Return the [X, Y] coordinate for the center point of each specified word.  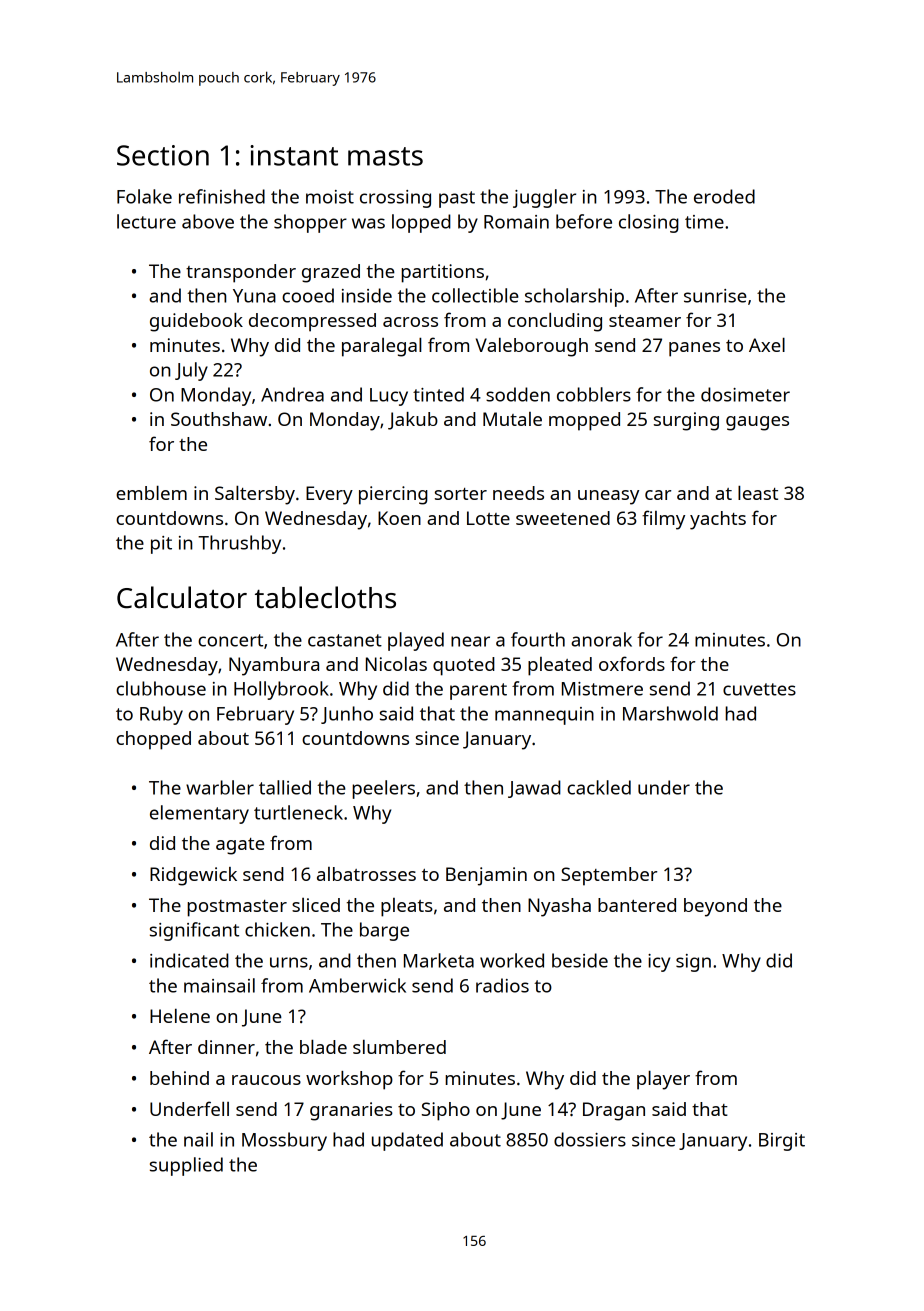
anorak [601, 639]
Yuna [254, 296]
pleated [560, 666]
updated [407, 1141]
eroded [724, 196]
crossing [395, 199]
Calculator [182, 597]
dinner [226, 1047]
